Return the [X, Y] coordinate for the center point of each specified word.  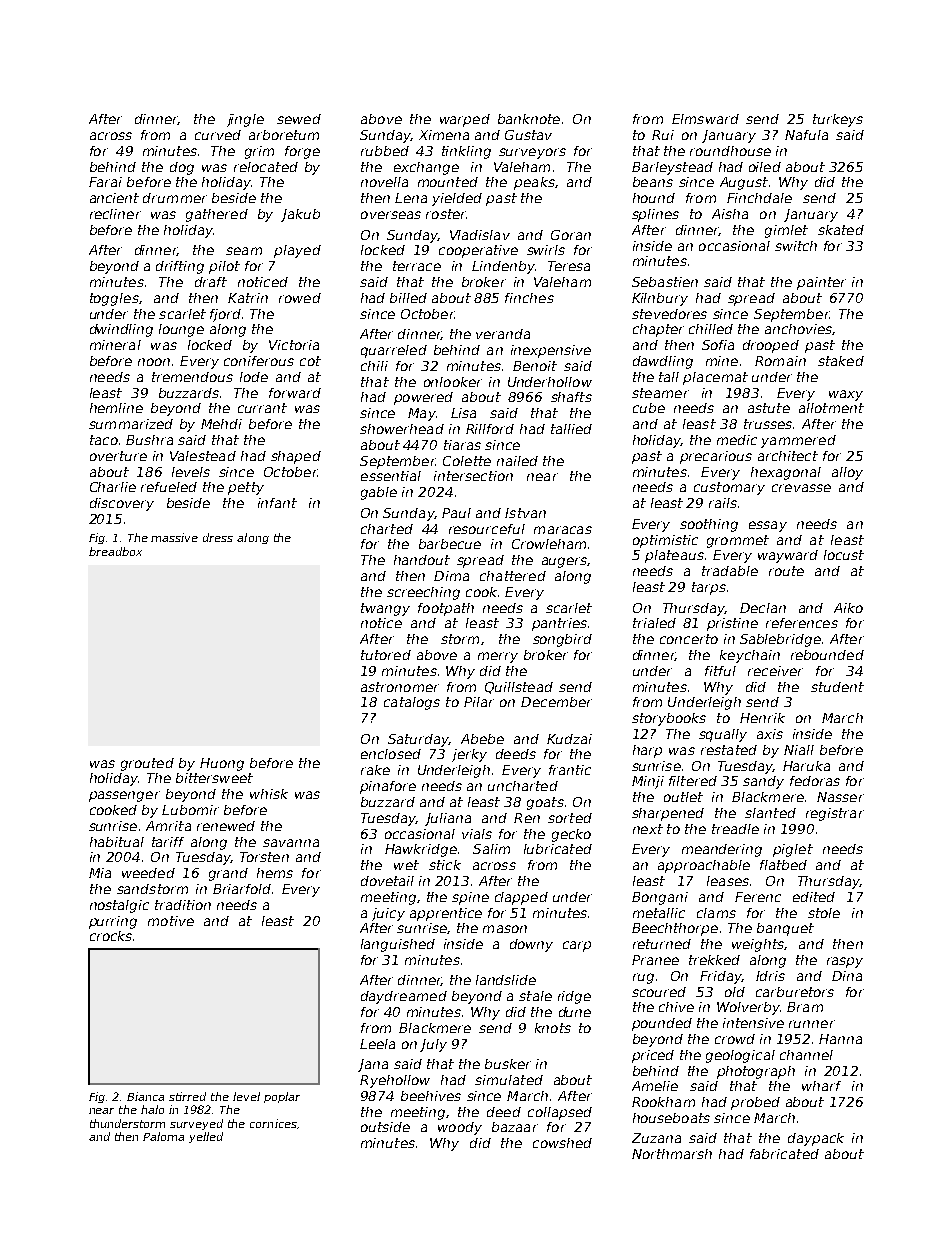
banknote [529, 119]
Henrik [762, 718]
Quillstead [519, 688]
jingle [245, 120]
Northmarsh [672, 1154]
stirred [187, 1096]
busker [508, 1064]
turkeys [838, 120]
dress [218, 537]
